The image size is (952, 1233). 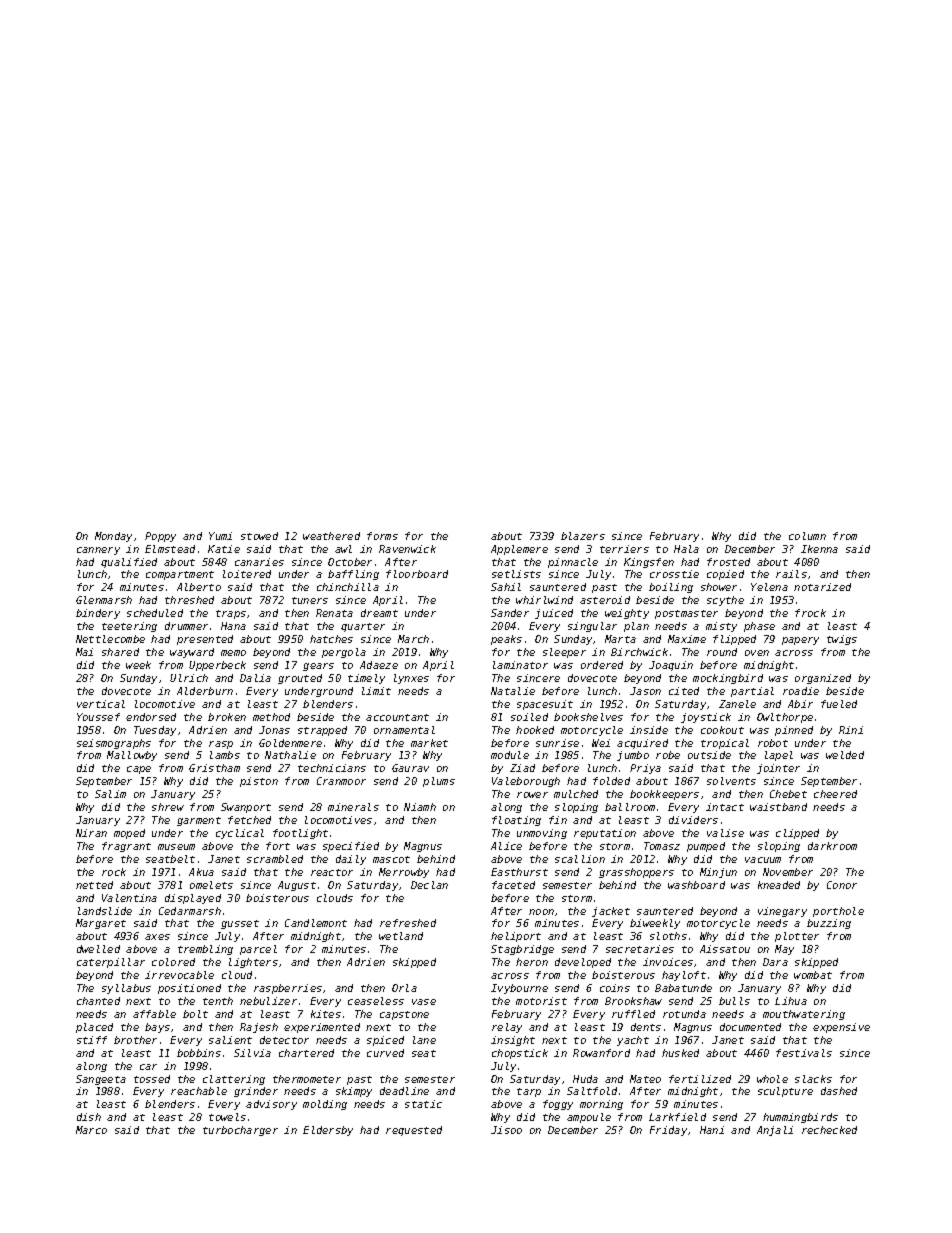 What do you see at coordinates (510, 755) in the page?
I see `module` at bounding box center [510, 755].
